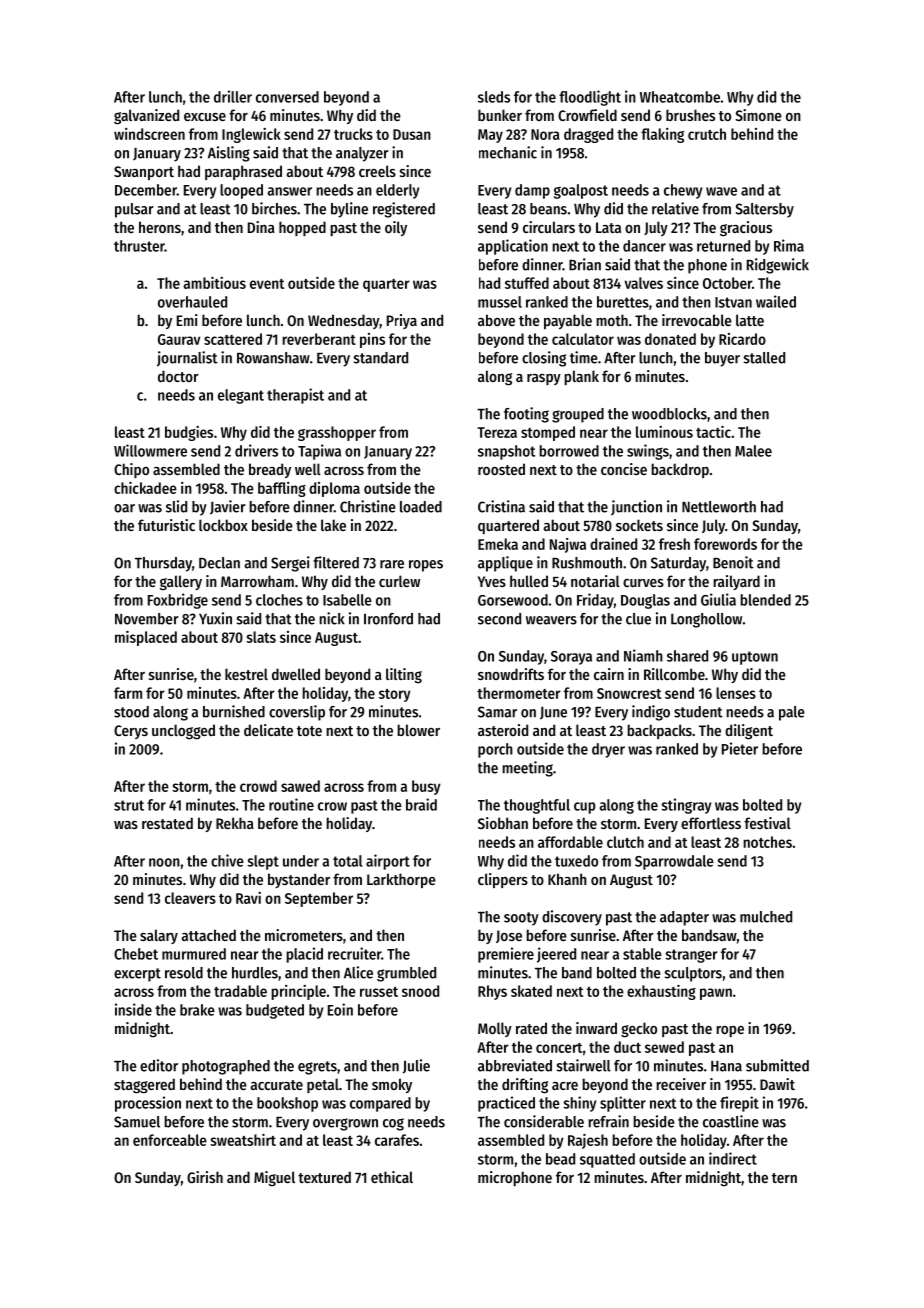 This document has height=1308, width=924. What do you see at coordinates (680, 97) in the document?
I see `Wheatcombe` at bounding box center [680, 97].
